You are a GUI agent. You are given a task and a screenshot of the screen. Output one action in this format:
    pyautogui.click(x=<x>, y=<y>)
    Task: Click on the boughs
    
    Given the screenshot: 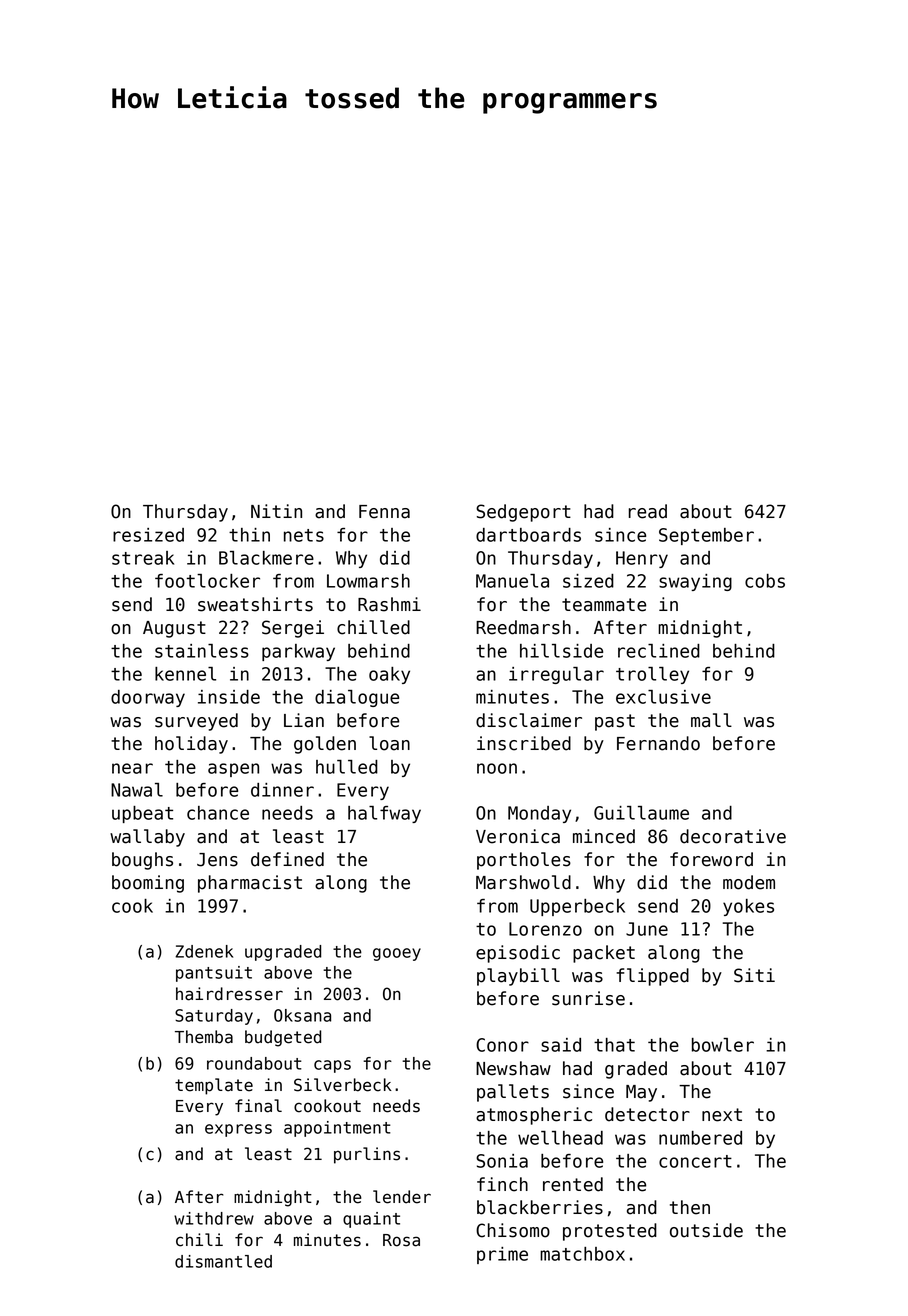 What is the action you would take?
    pyautogui.click(x=142, y=861)
